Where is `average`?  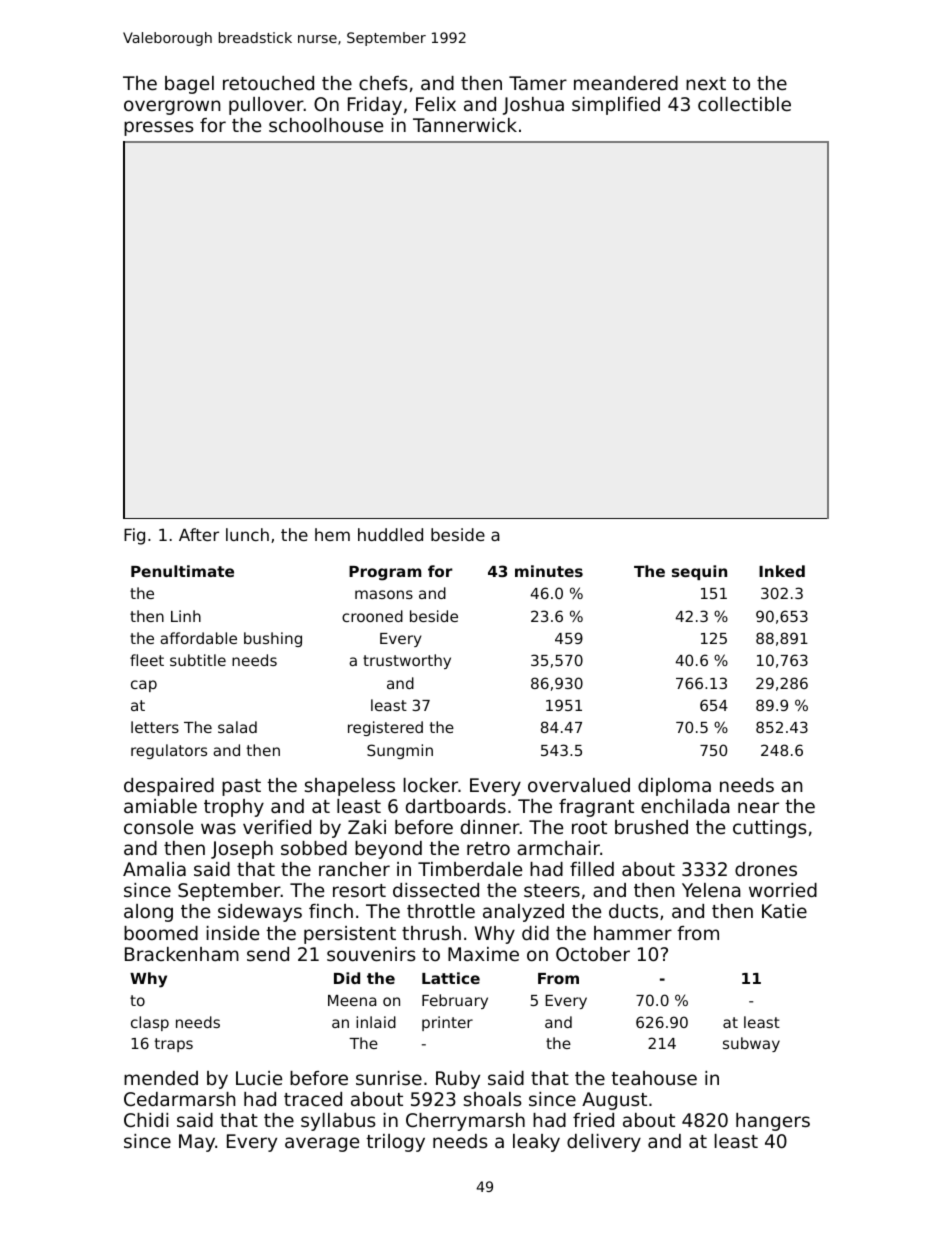
average is located at coordinates (322, 1144).
